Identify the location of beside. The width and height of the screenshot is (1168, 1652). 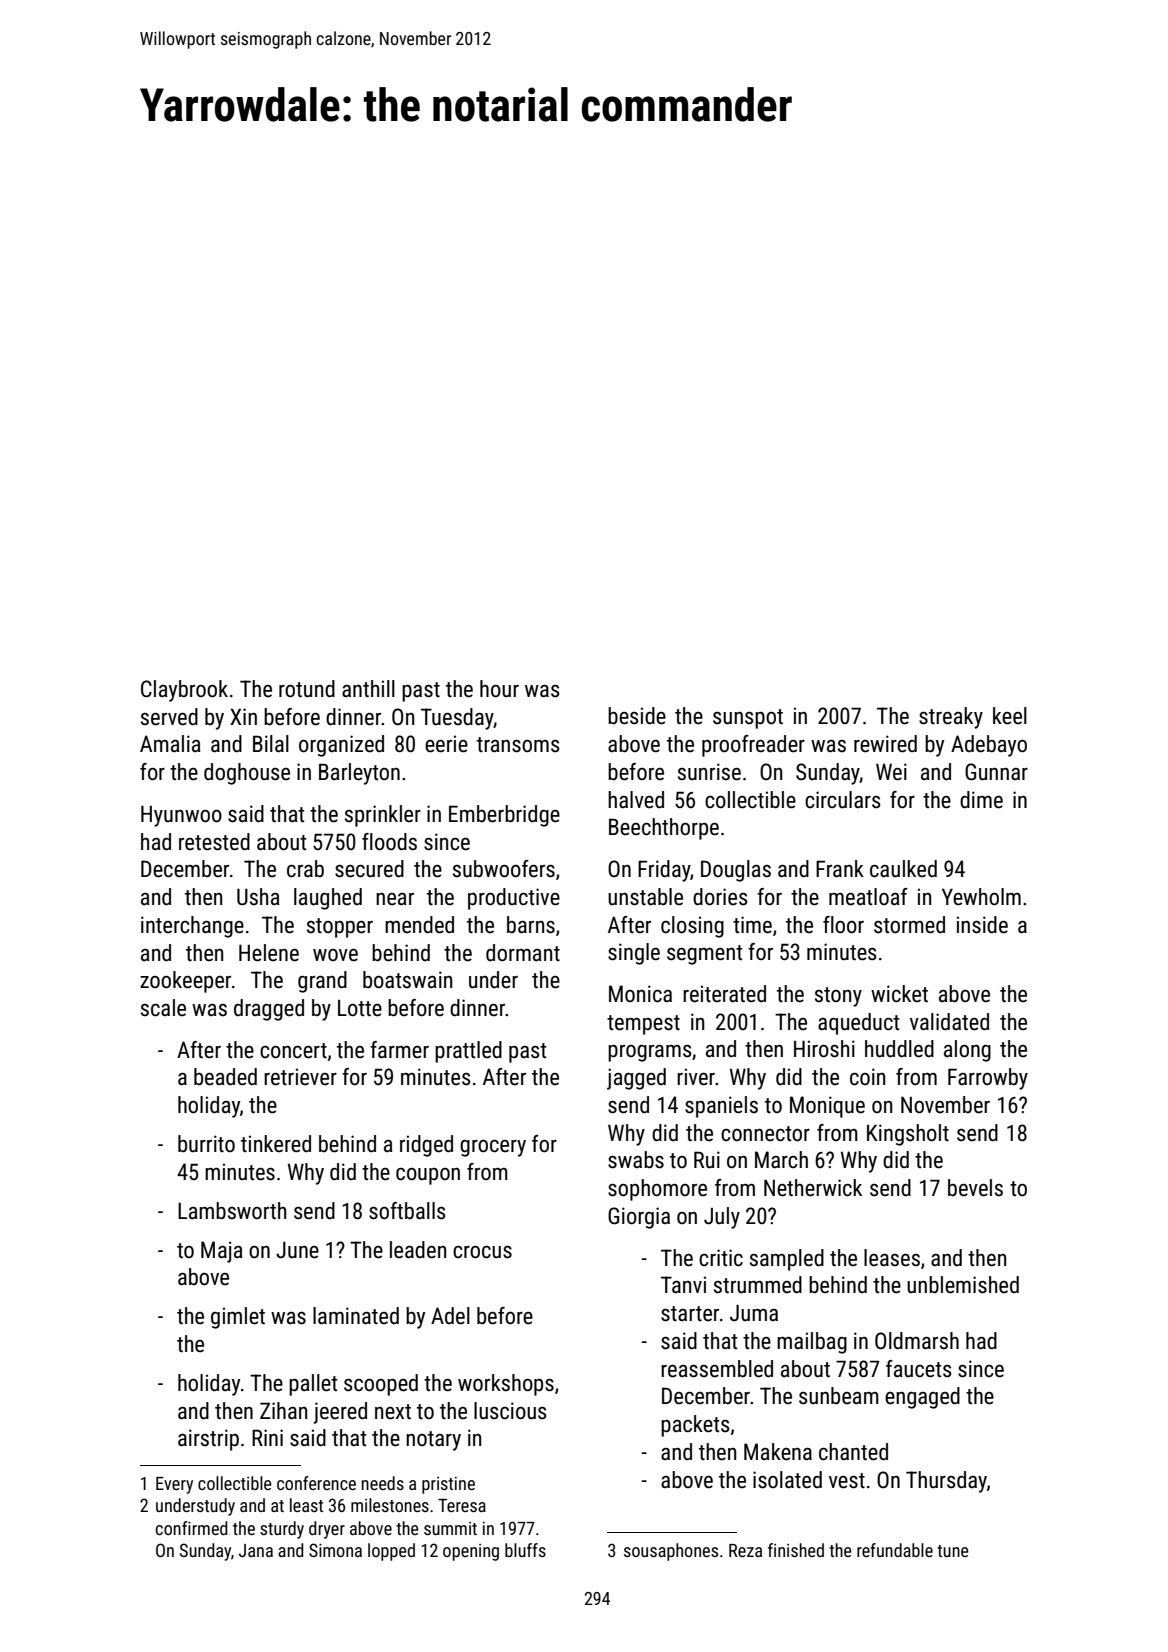
(637, 716).
